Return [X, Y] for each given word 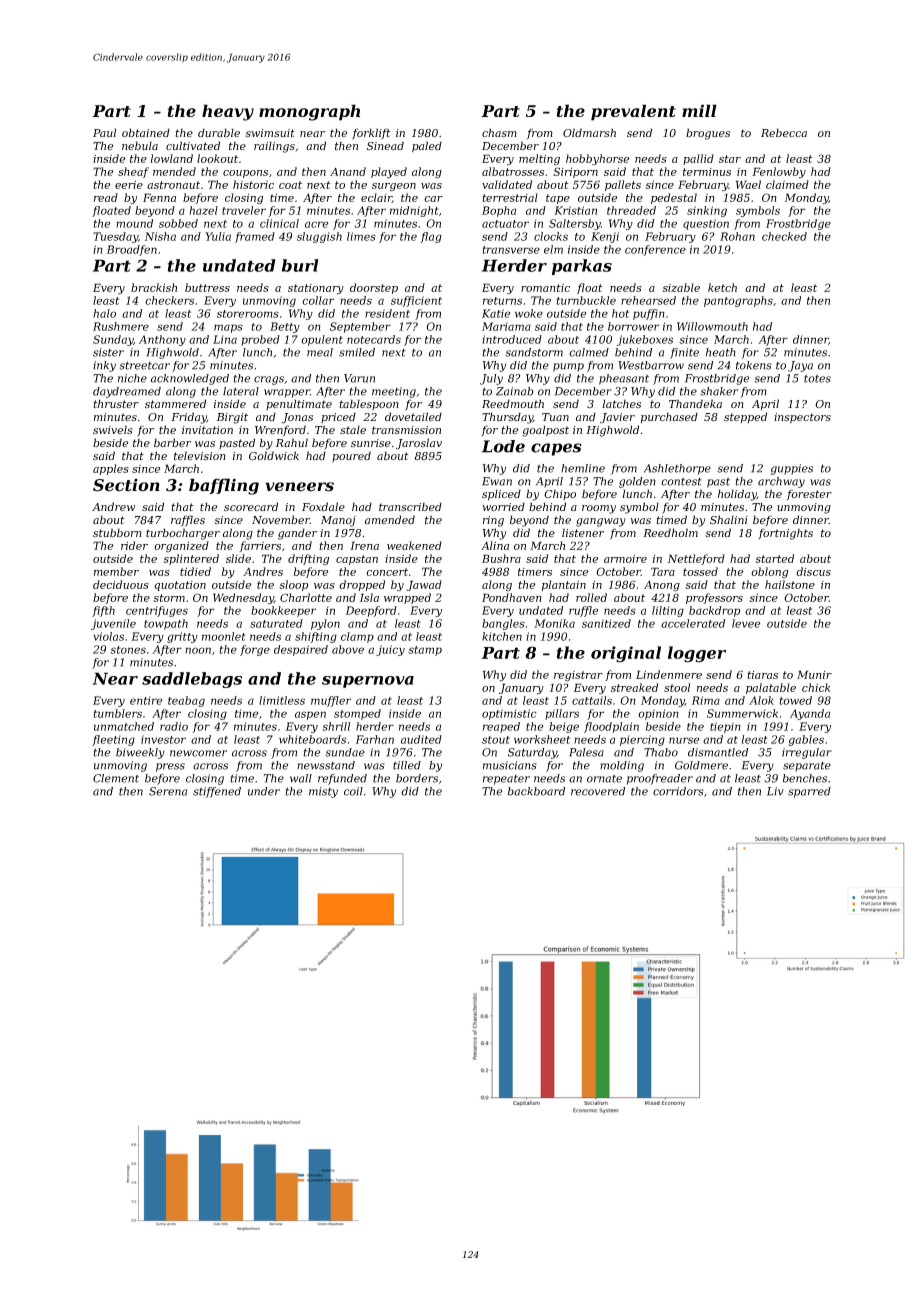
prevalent [633, 112]
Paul [104, 132]
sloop [293, 585]
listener [583, 532]
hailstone [790, 584]
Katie [496, 313]
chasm [499, 133]
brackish [154, 287]
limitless [282, 700]
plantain [564, 585]
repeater [506, 780]
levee [746, 623]
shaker [719, 391]
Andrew [113, 506]
